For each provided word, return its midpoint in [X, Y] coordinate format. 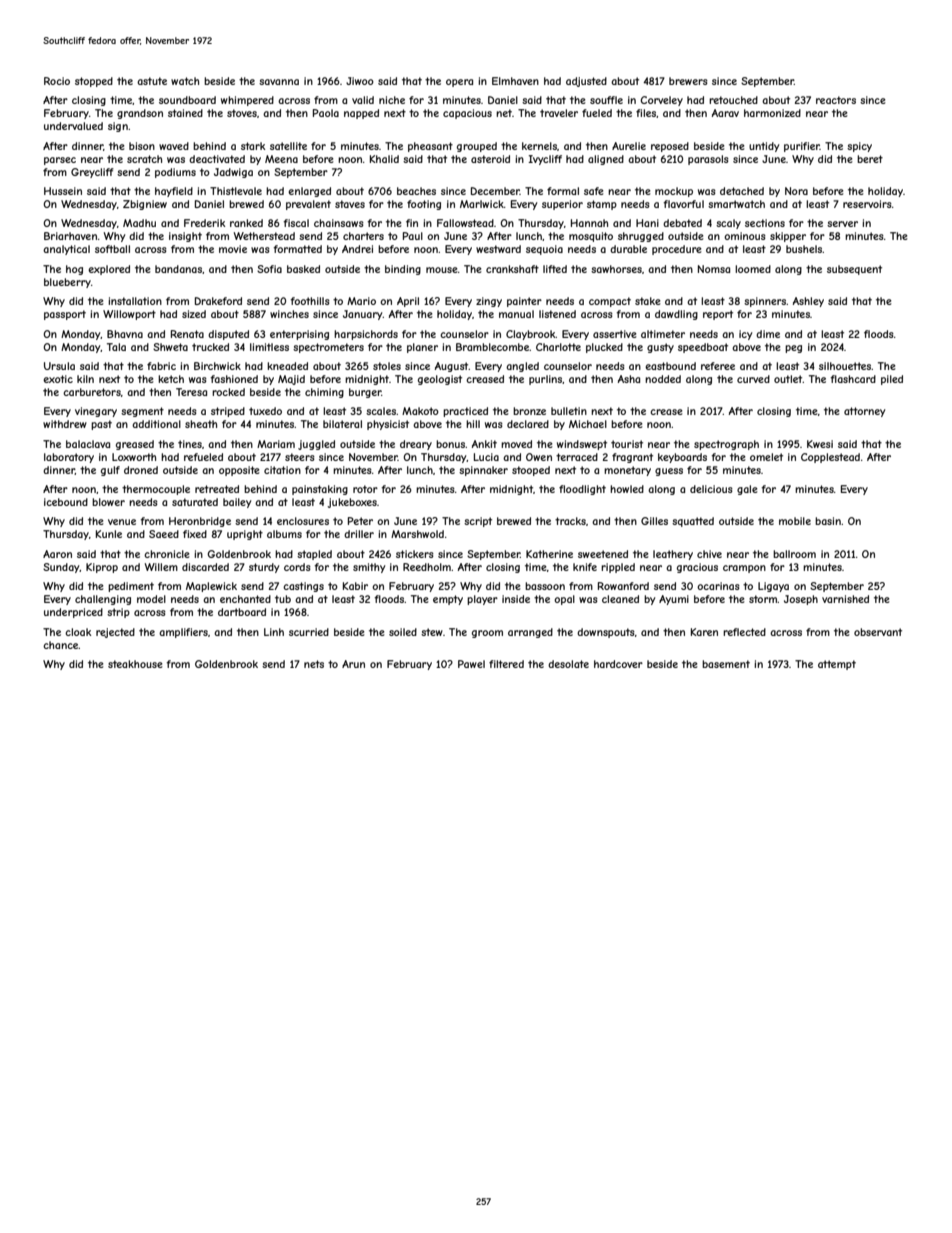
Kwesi [820, 444]
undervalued [73, 126]
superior [562, 205]
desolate [568, 664]
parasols [708, 160]
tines [190, 444]
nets [314, 664]
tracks [570, 521]
